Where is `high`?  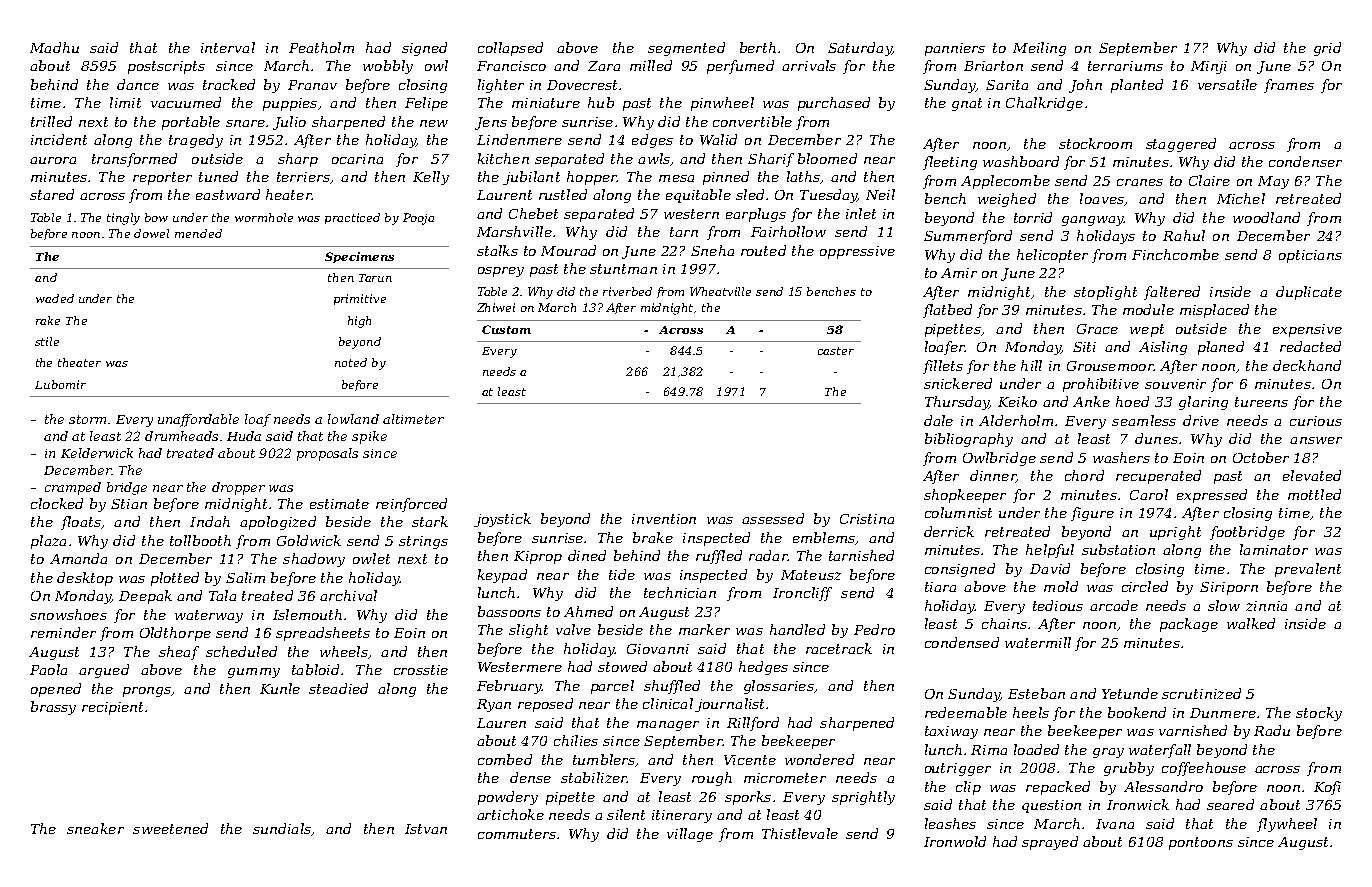
high is located at coordinates (359, 322).
